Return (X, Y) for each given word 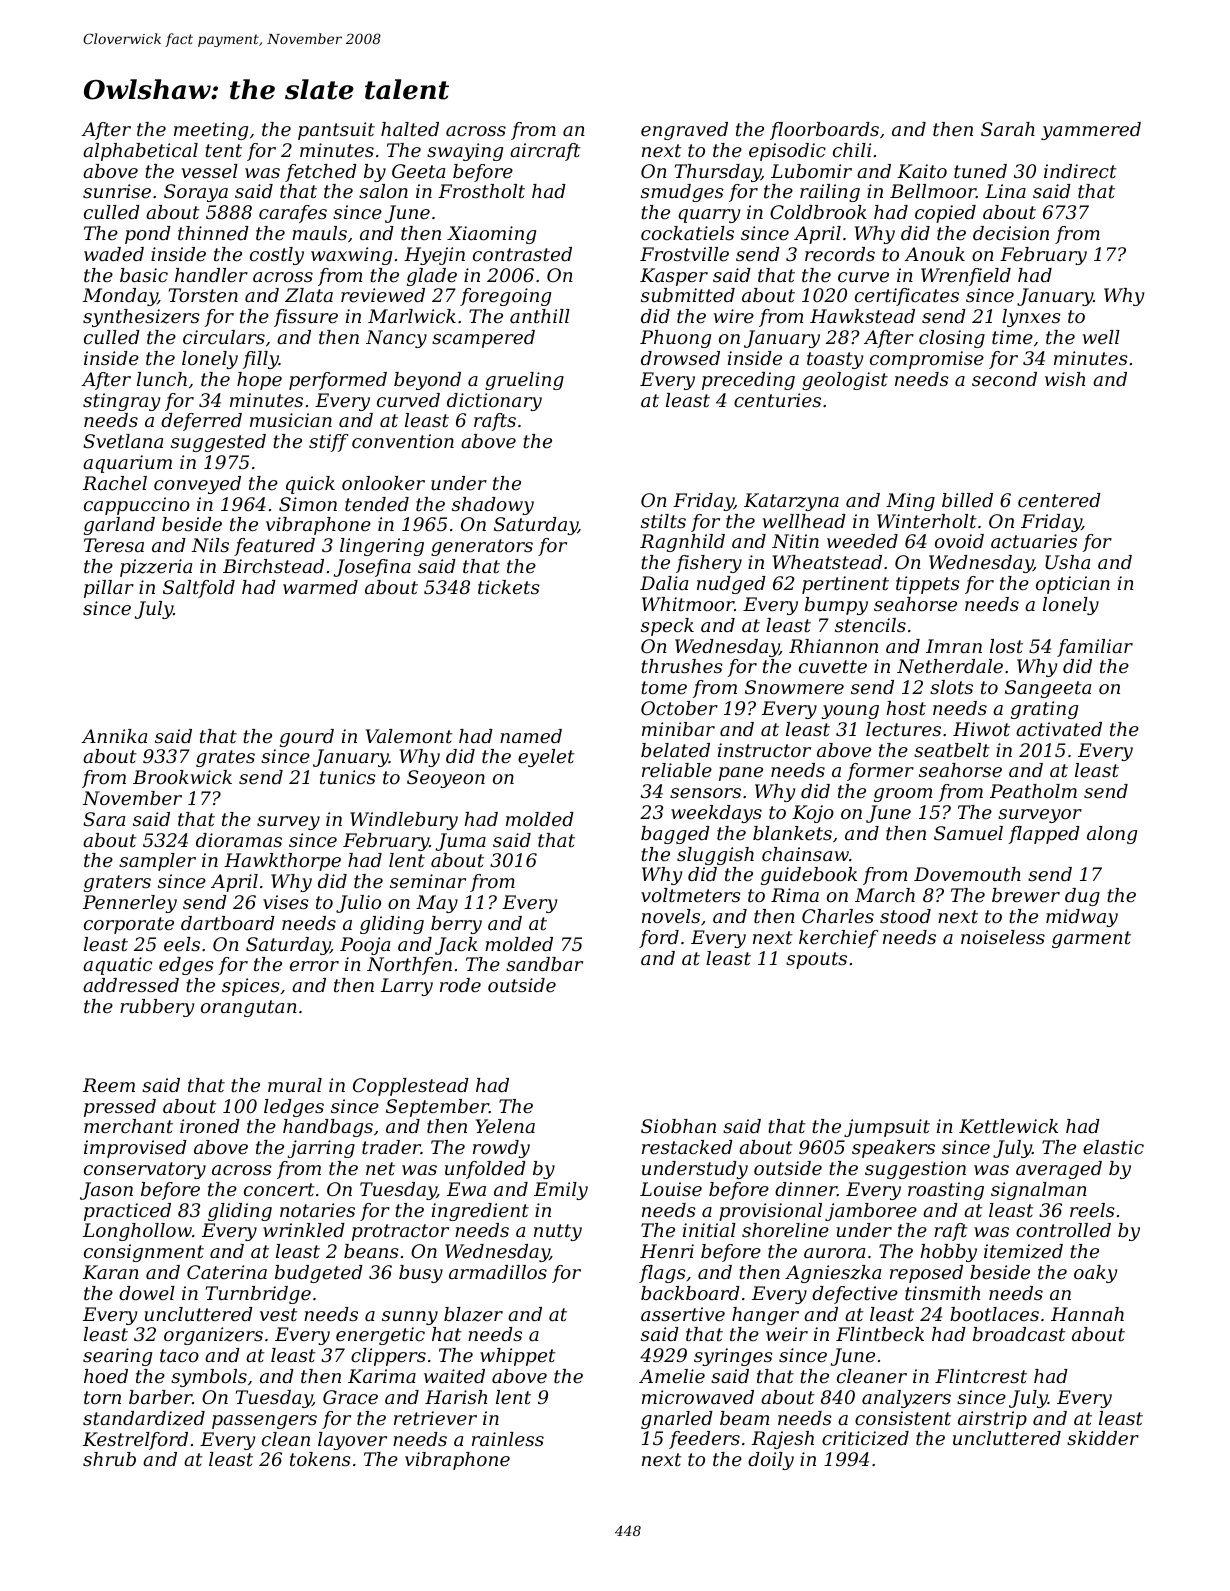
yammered (1091, 131)
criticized (865, 1438)
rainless (508, 1439)
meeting (211, 131)
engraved (684, 131)
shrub (109, 1459)
